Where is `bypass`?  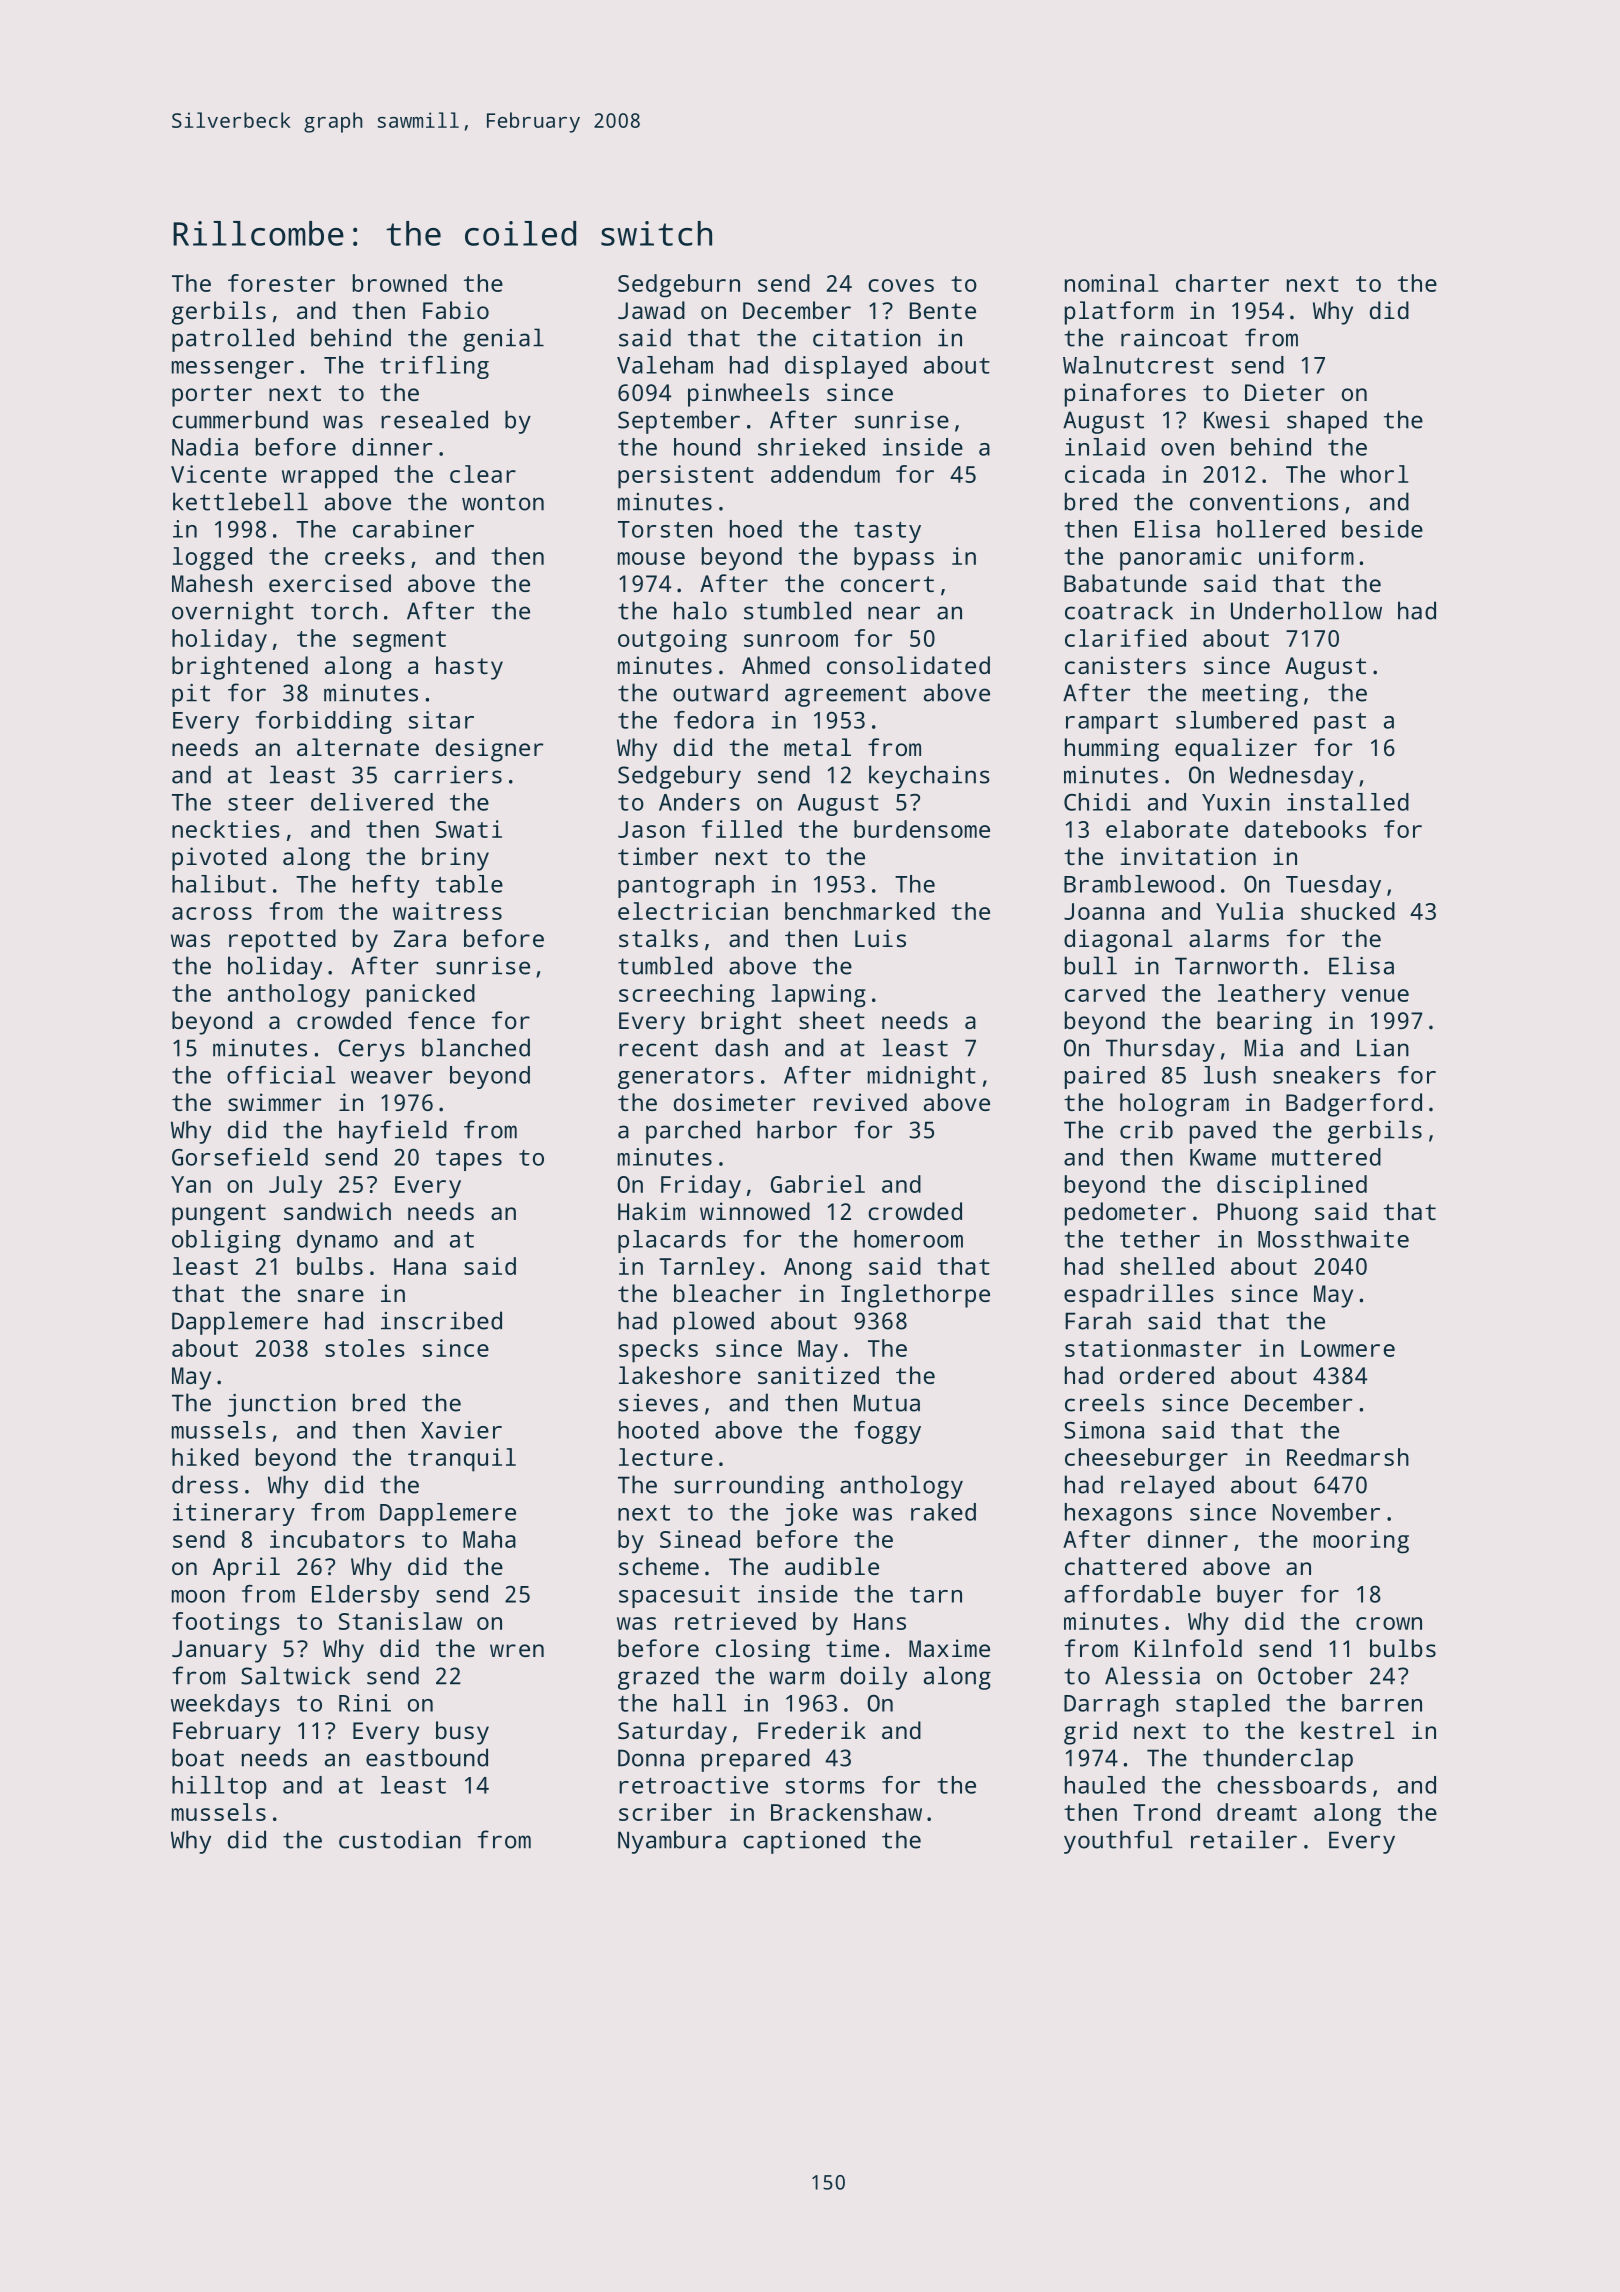
bypass is located at coordinates (894, 559).
